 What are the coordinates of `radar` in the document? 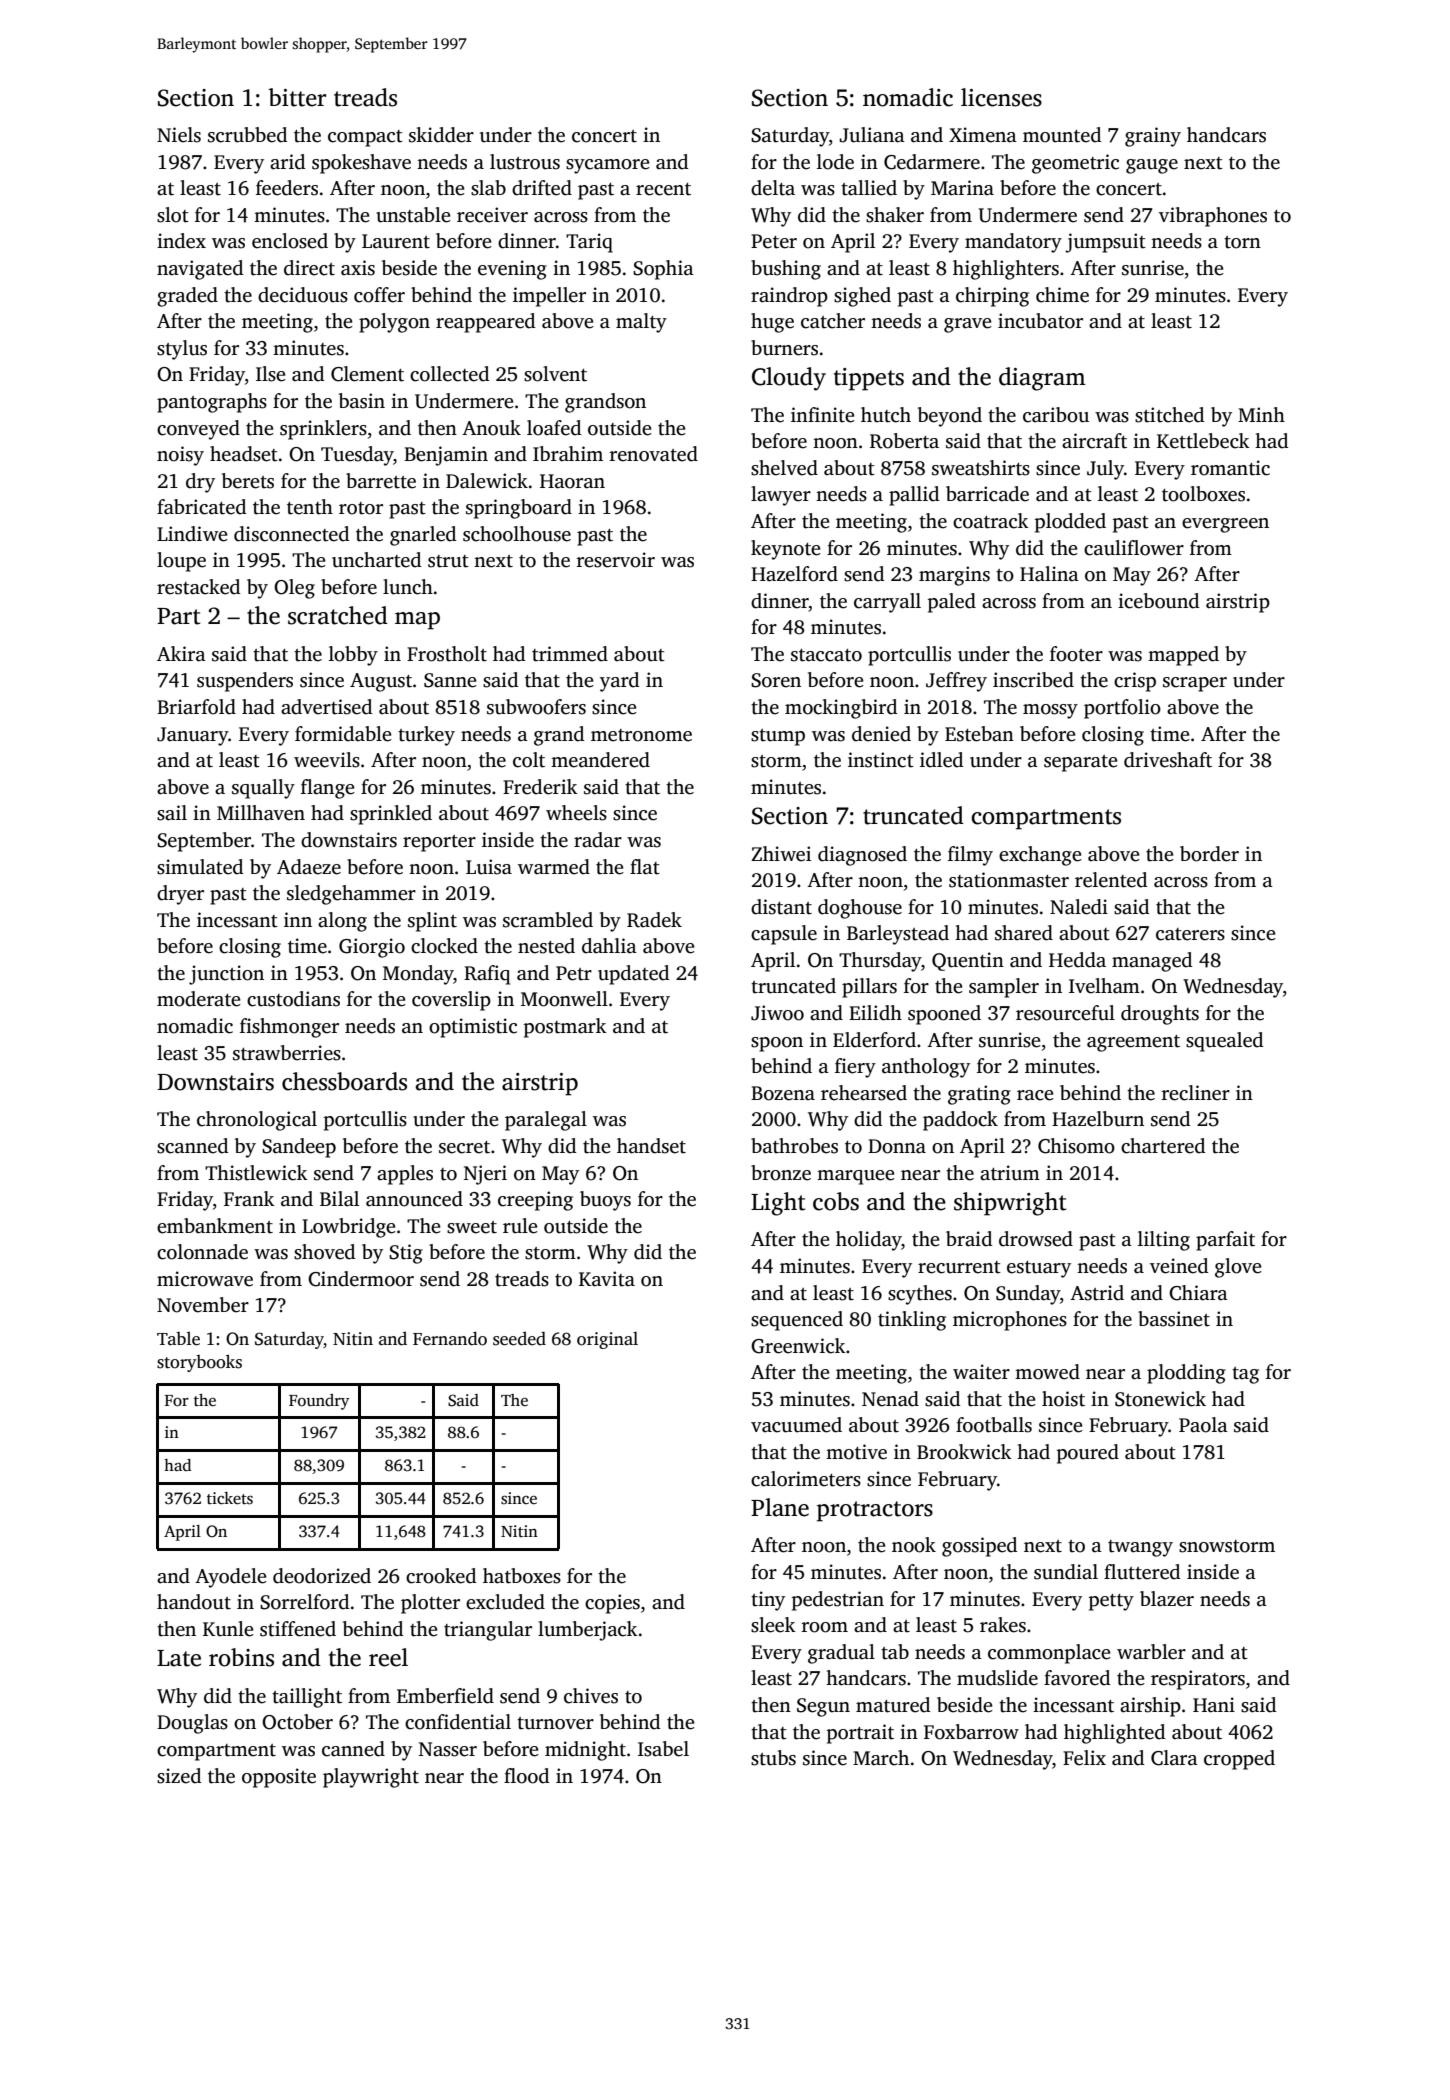 It's located at (598, 840).
